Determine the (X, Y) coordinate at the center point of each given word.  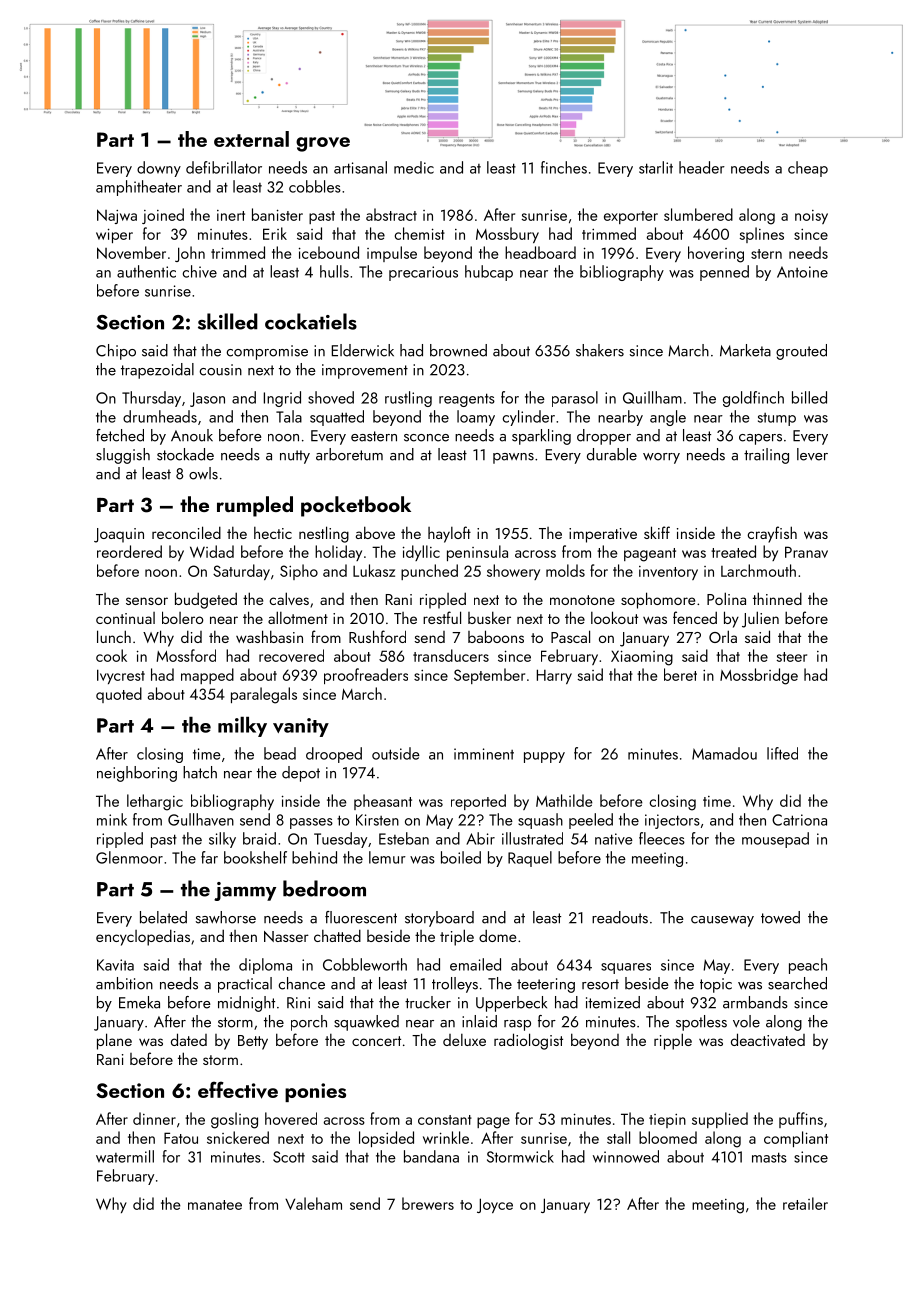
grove (323, 144)
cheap (808, 169)
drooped (334, 755)
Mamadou (724, 753)
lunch (114, 636)
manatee (215, 1205)
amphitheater (139, 188)
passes (311, 823)
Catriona (799, 820)
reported (478, 802)
